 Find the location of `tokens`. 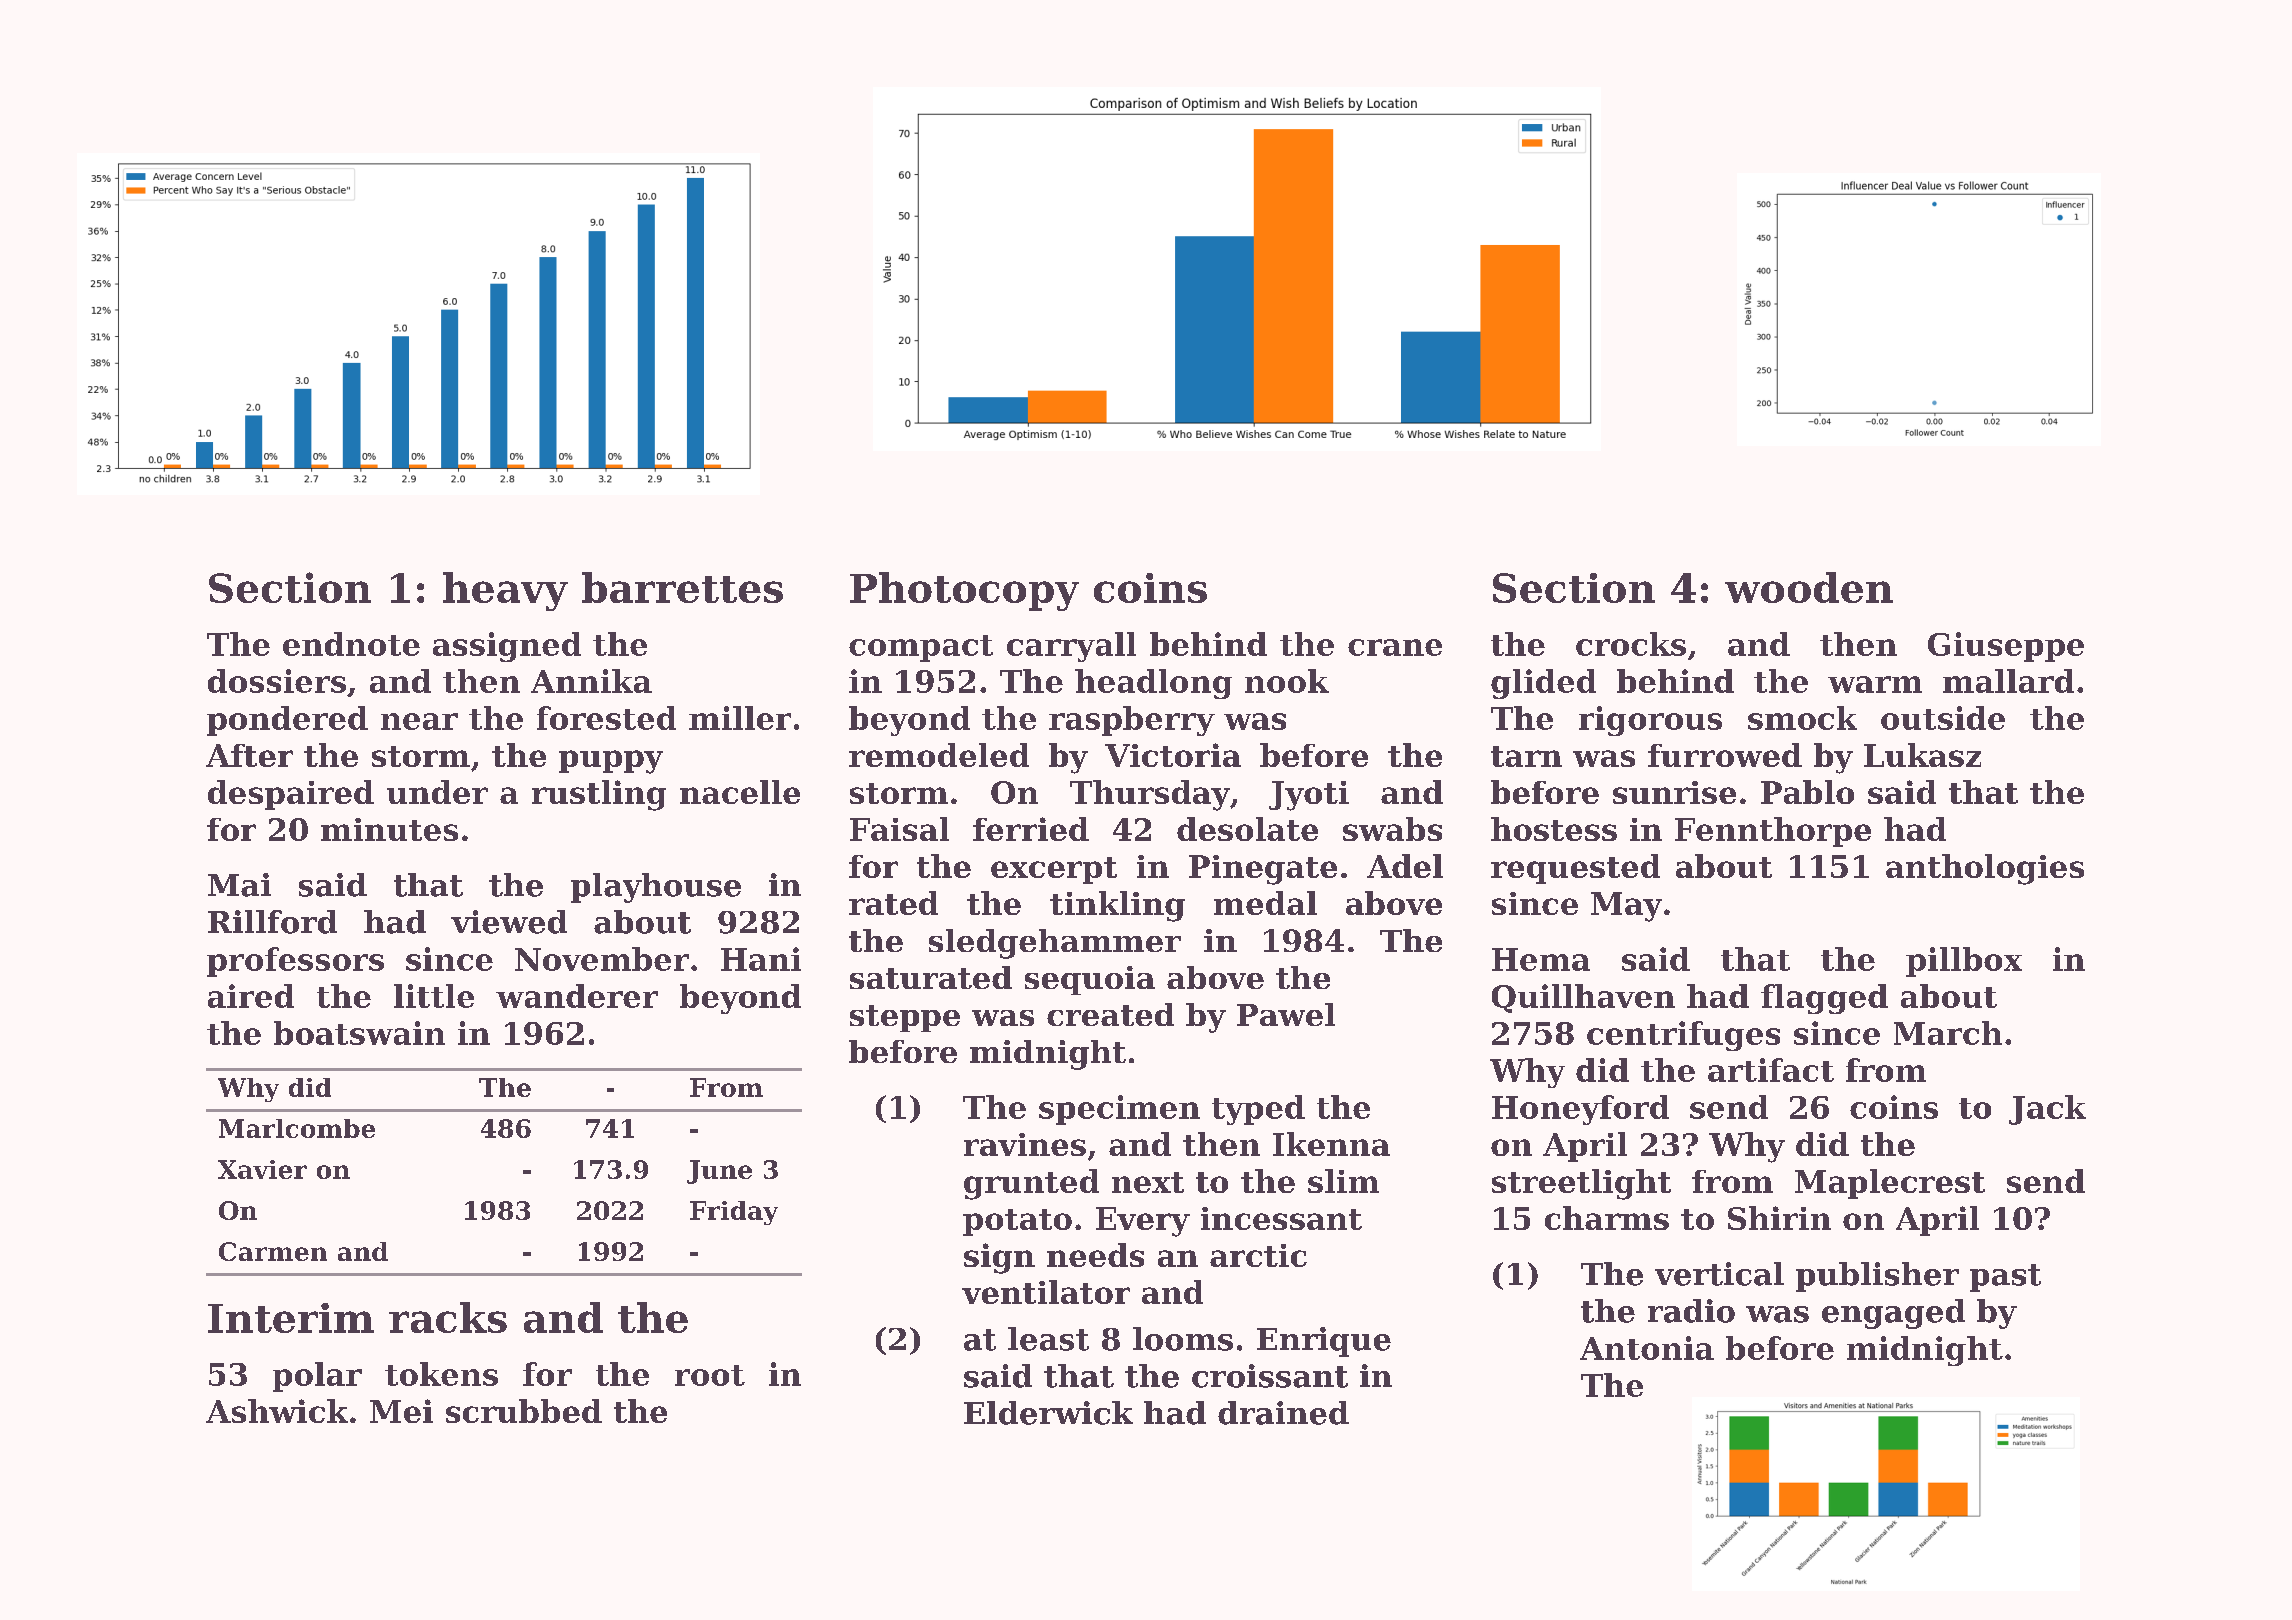

tokens is located at coordinates (441, 1374).
